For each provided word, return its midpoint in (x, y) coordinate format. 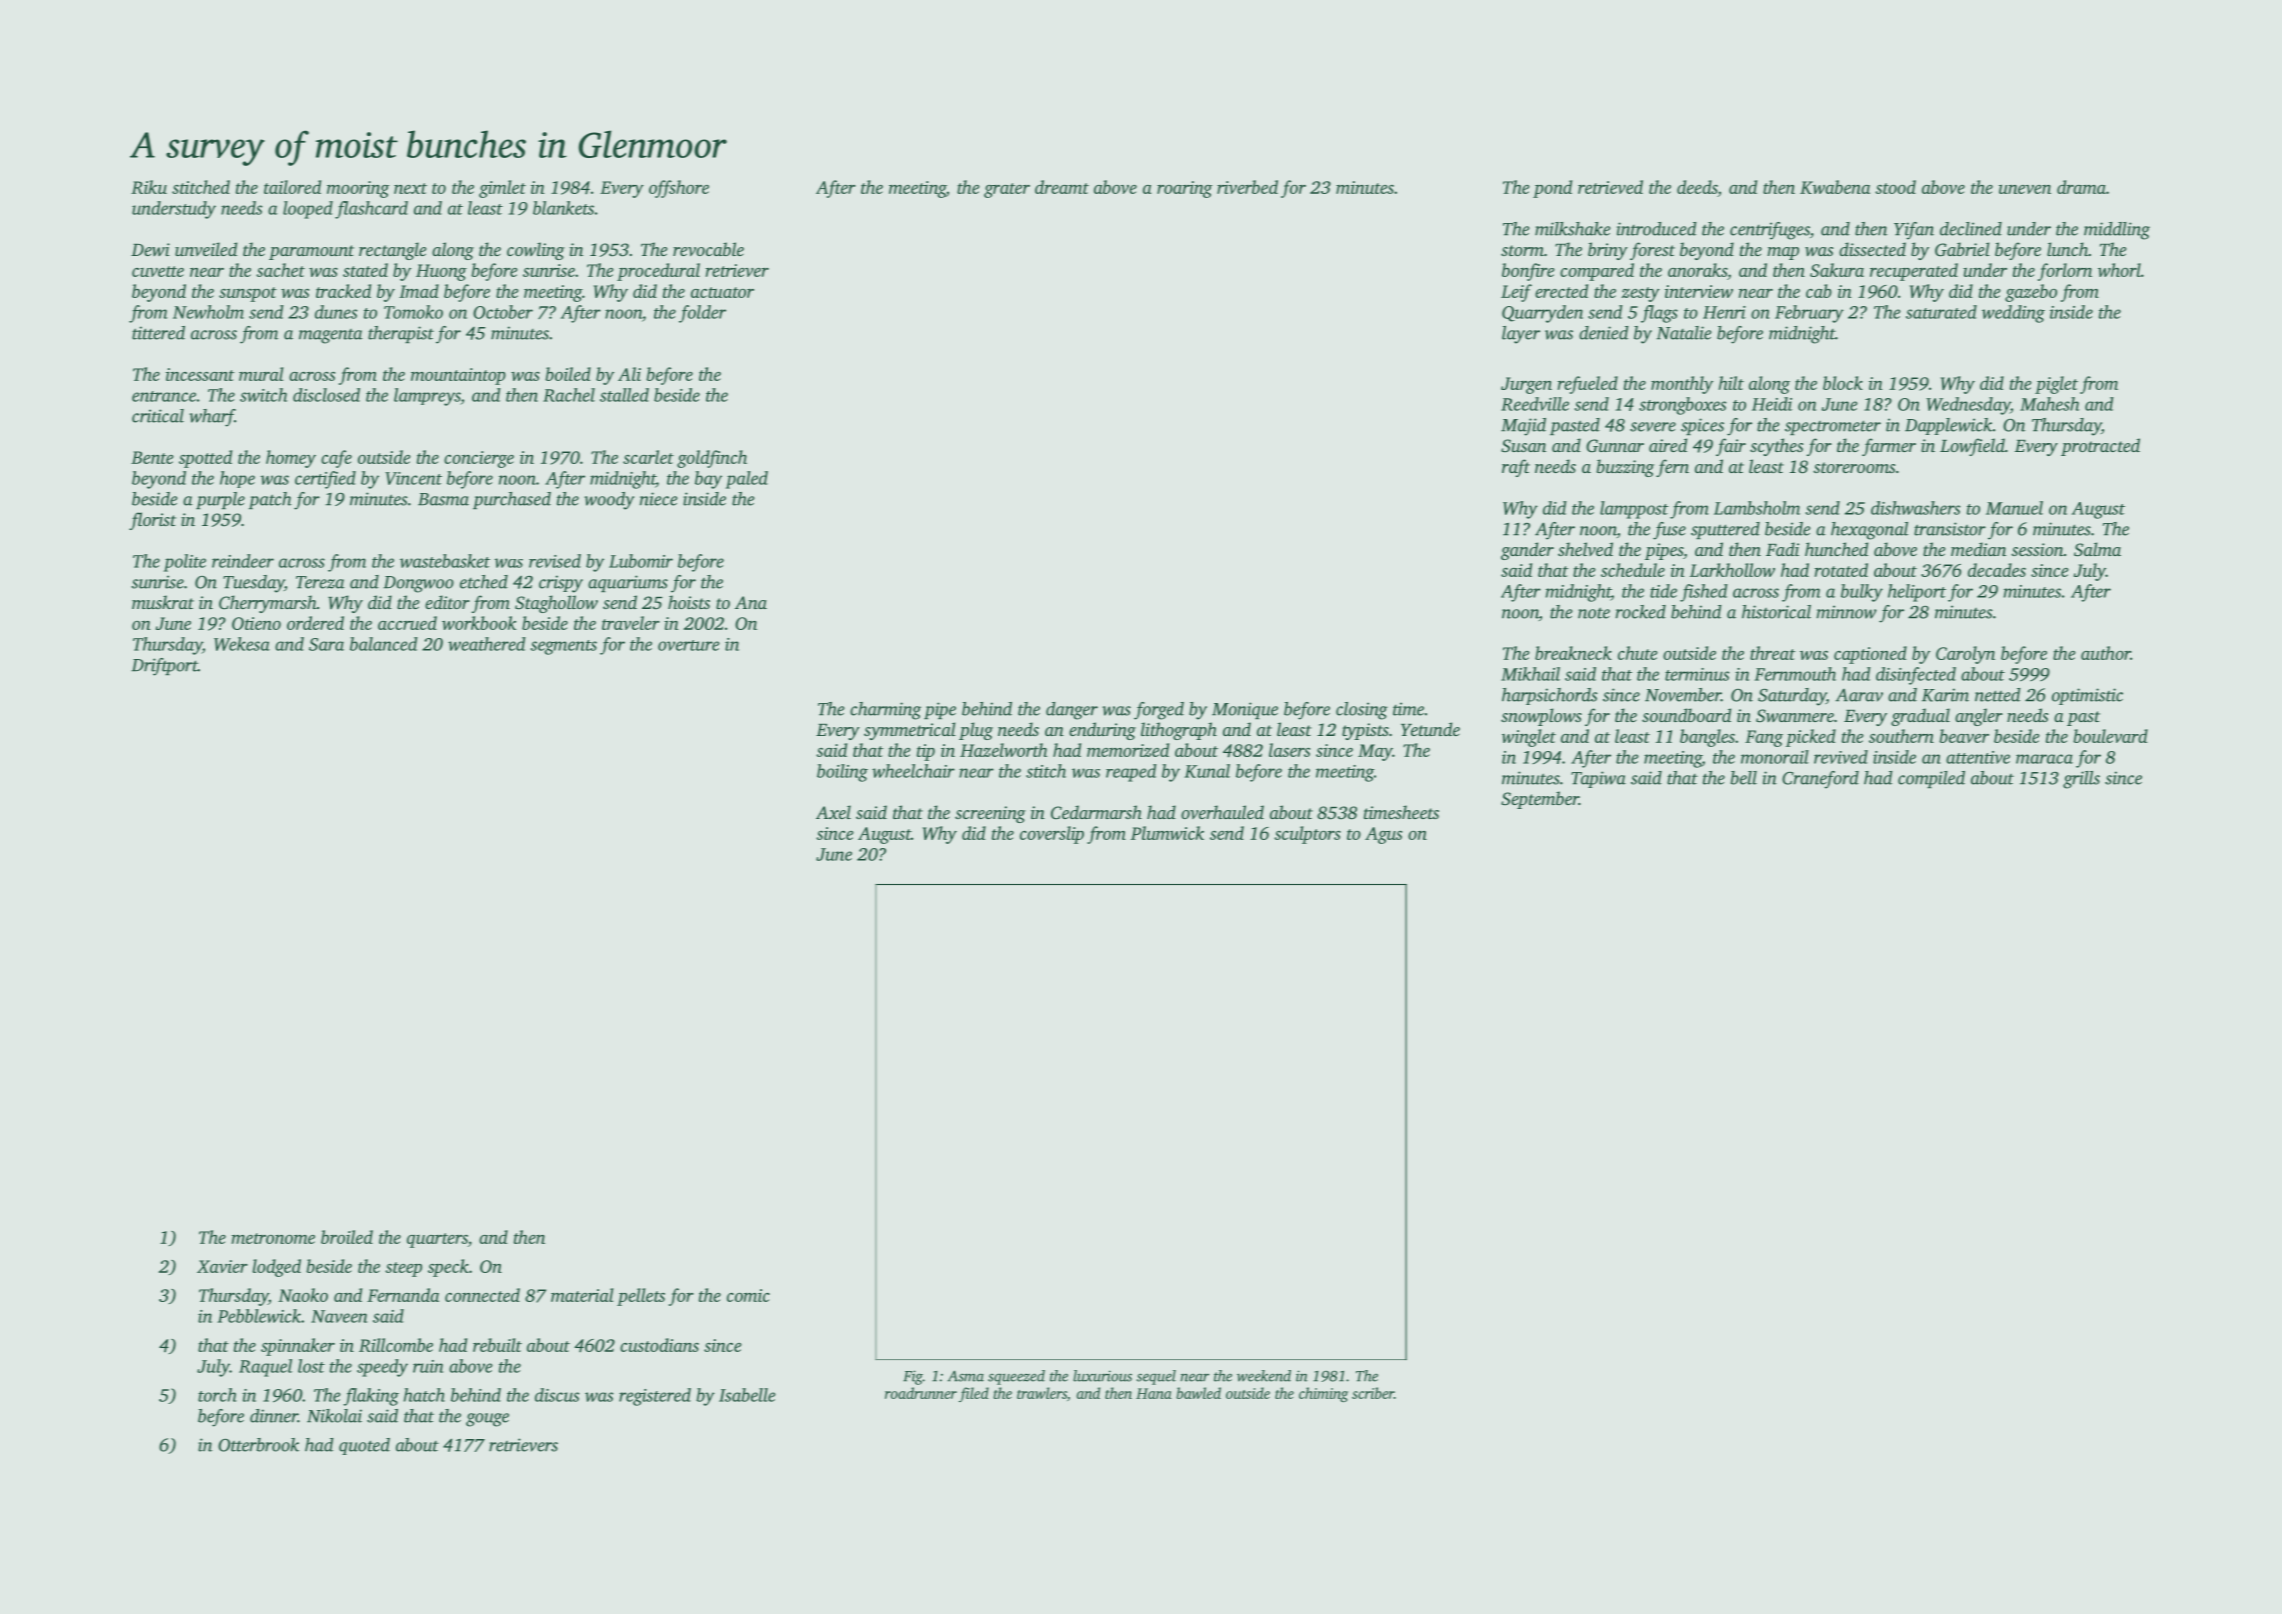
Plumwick (1167, 833)
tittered (158, 333)
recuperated (1914, 272)
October (503, 312)
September (1540, 800)
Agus (1383, 835)
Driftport (164, 667)
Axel (833, 812)
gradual (1920, 717)
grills (2081, 780)
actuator (722, 292)
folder (702, 314)
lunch (2067, 249)
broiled (347, 1237)
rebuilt (497, 1345)
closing (1362, 711)
